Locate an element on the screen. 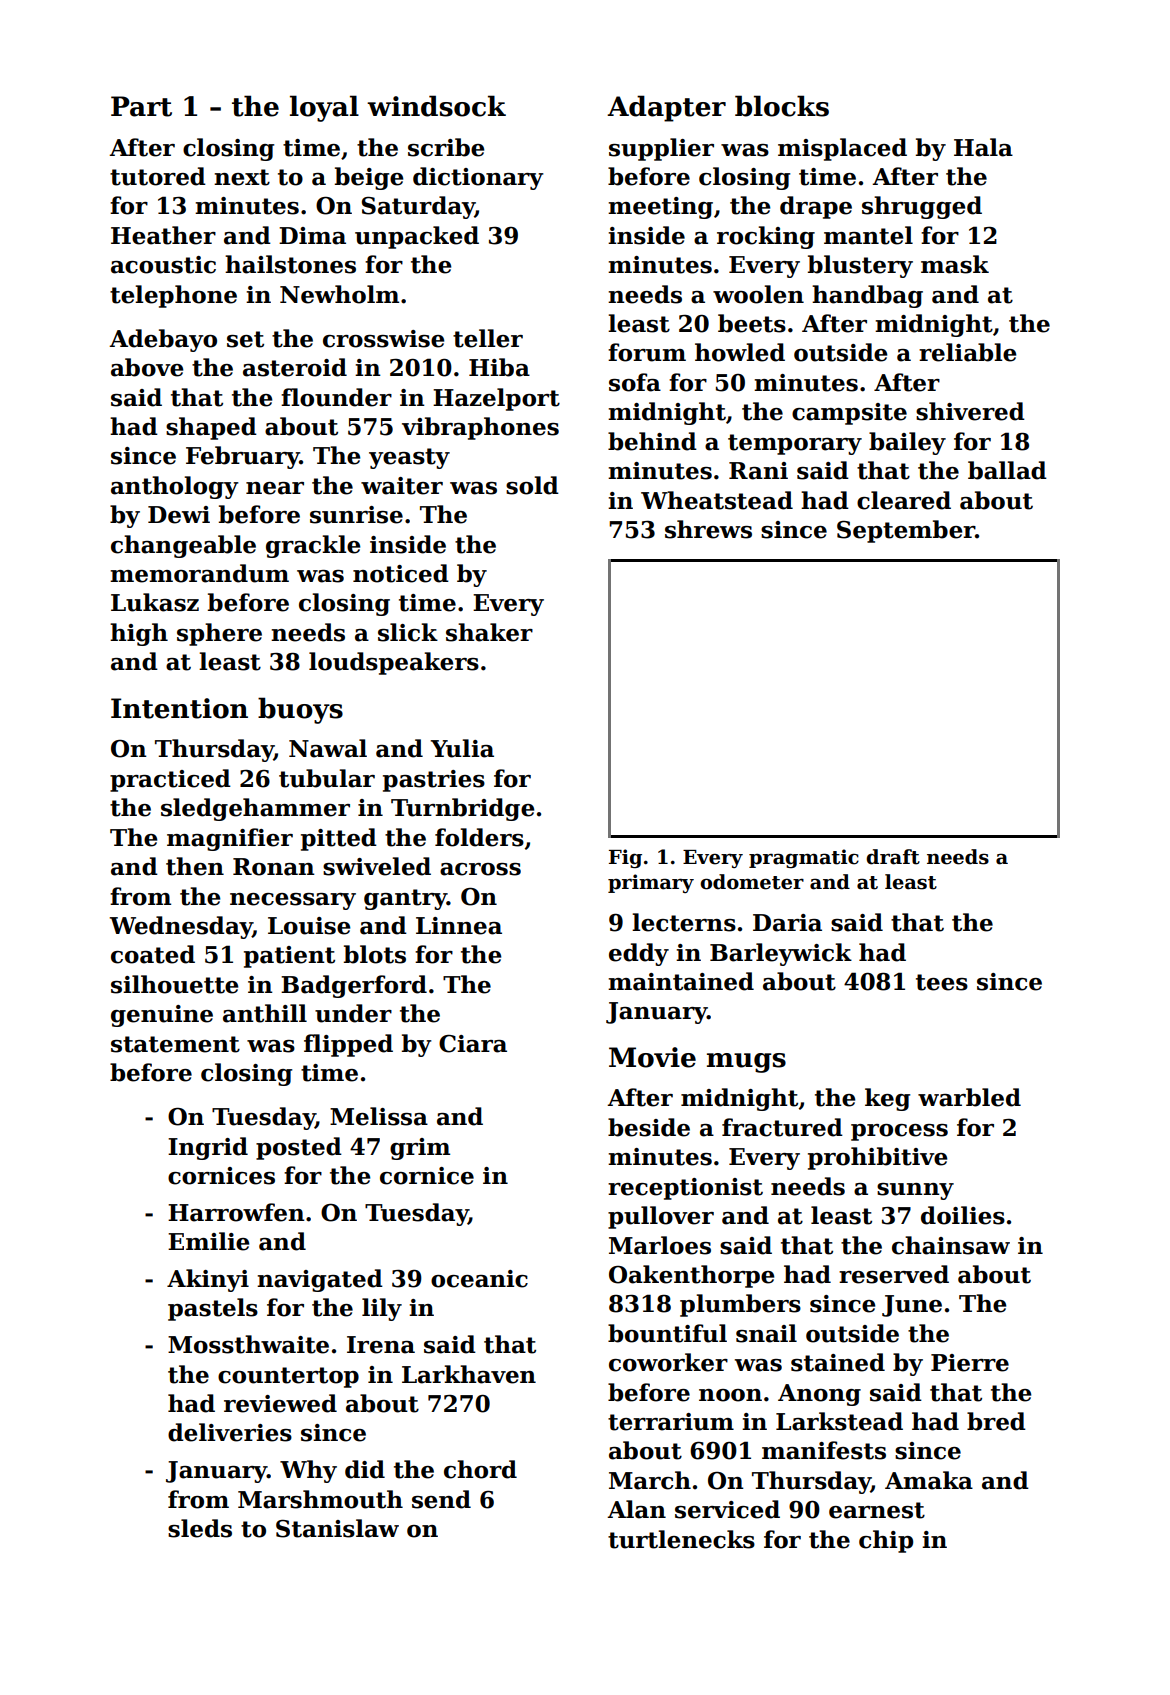 This screenshot has width=1170, height=1695. shrews is located at coordinates (708, 529).
